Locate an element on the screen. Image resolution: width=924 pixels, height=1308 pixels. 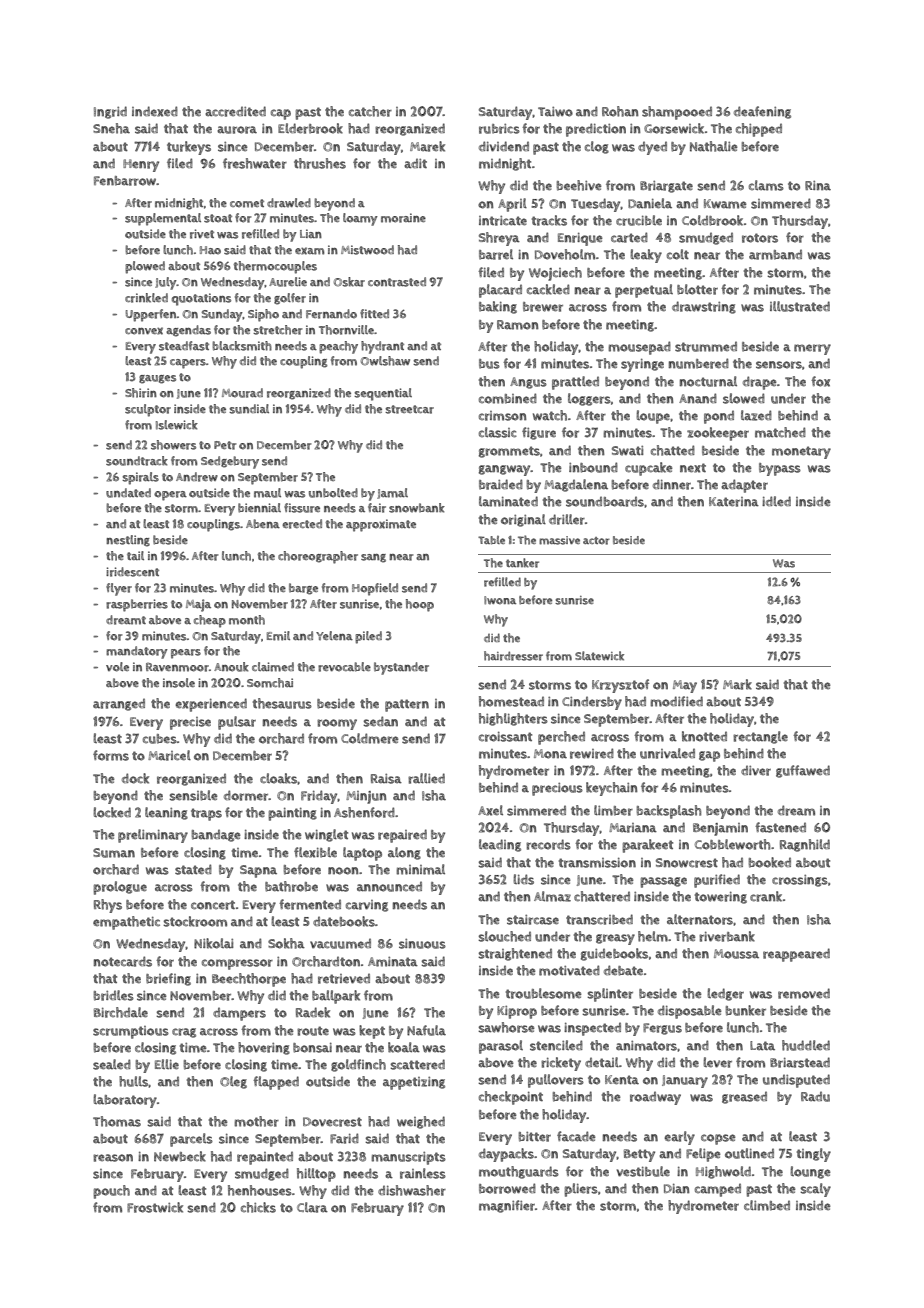
stated is located at coordinates (193, 869).
